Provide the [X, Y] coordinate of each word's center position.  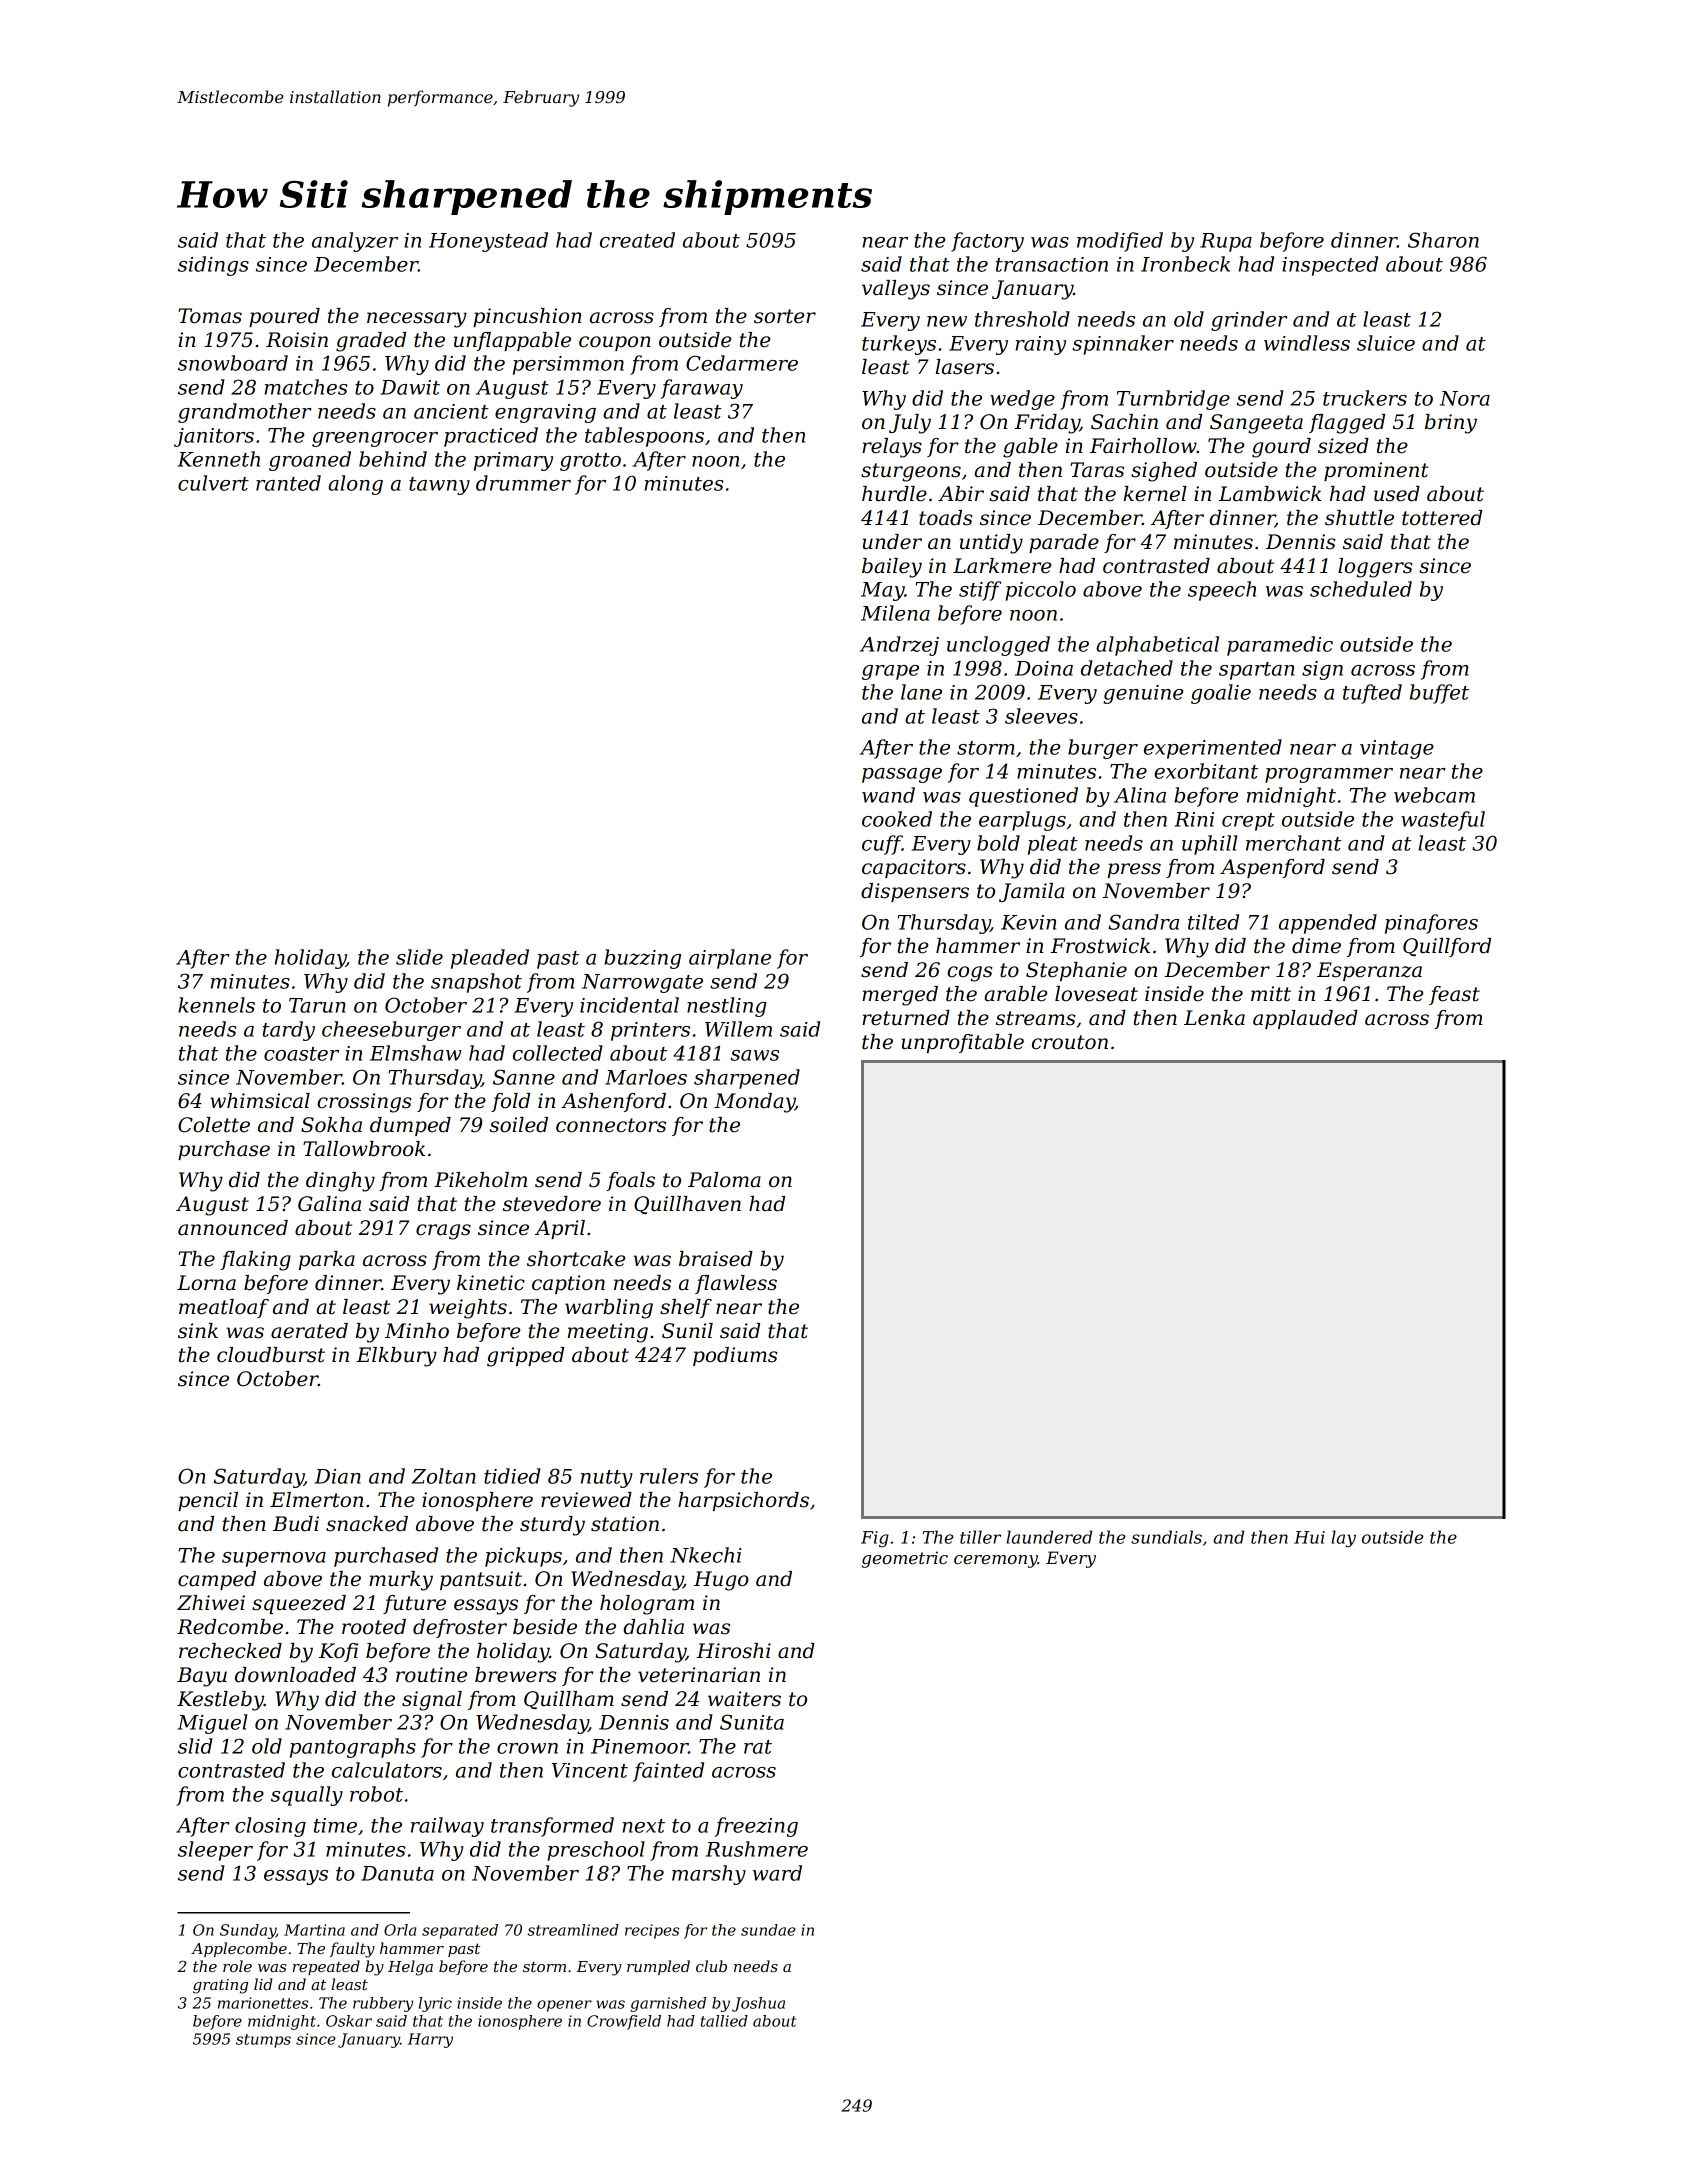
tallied [724, 2021]
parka [327, 1260]
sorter [785, 316]
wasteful [1443, 821]
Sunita [752, 1722]
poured [284, 317]
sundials [1166, 1537]
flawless [736, 1284]
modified [1120, 242]
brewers [516, 1675]
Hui [1309, 1537]
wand [888, 795]
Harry [430, 2040]
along [355, 485]
